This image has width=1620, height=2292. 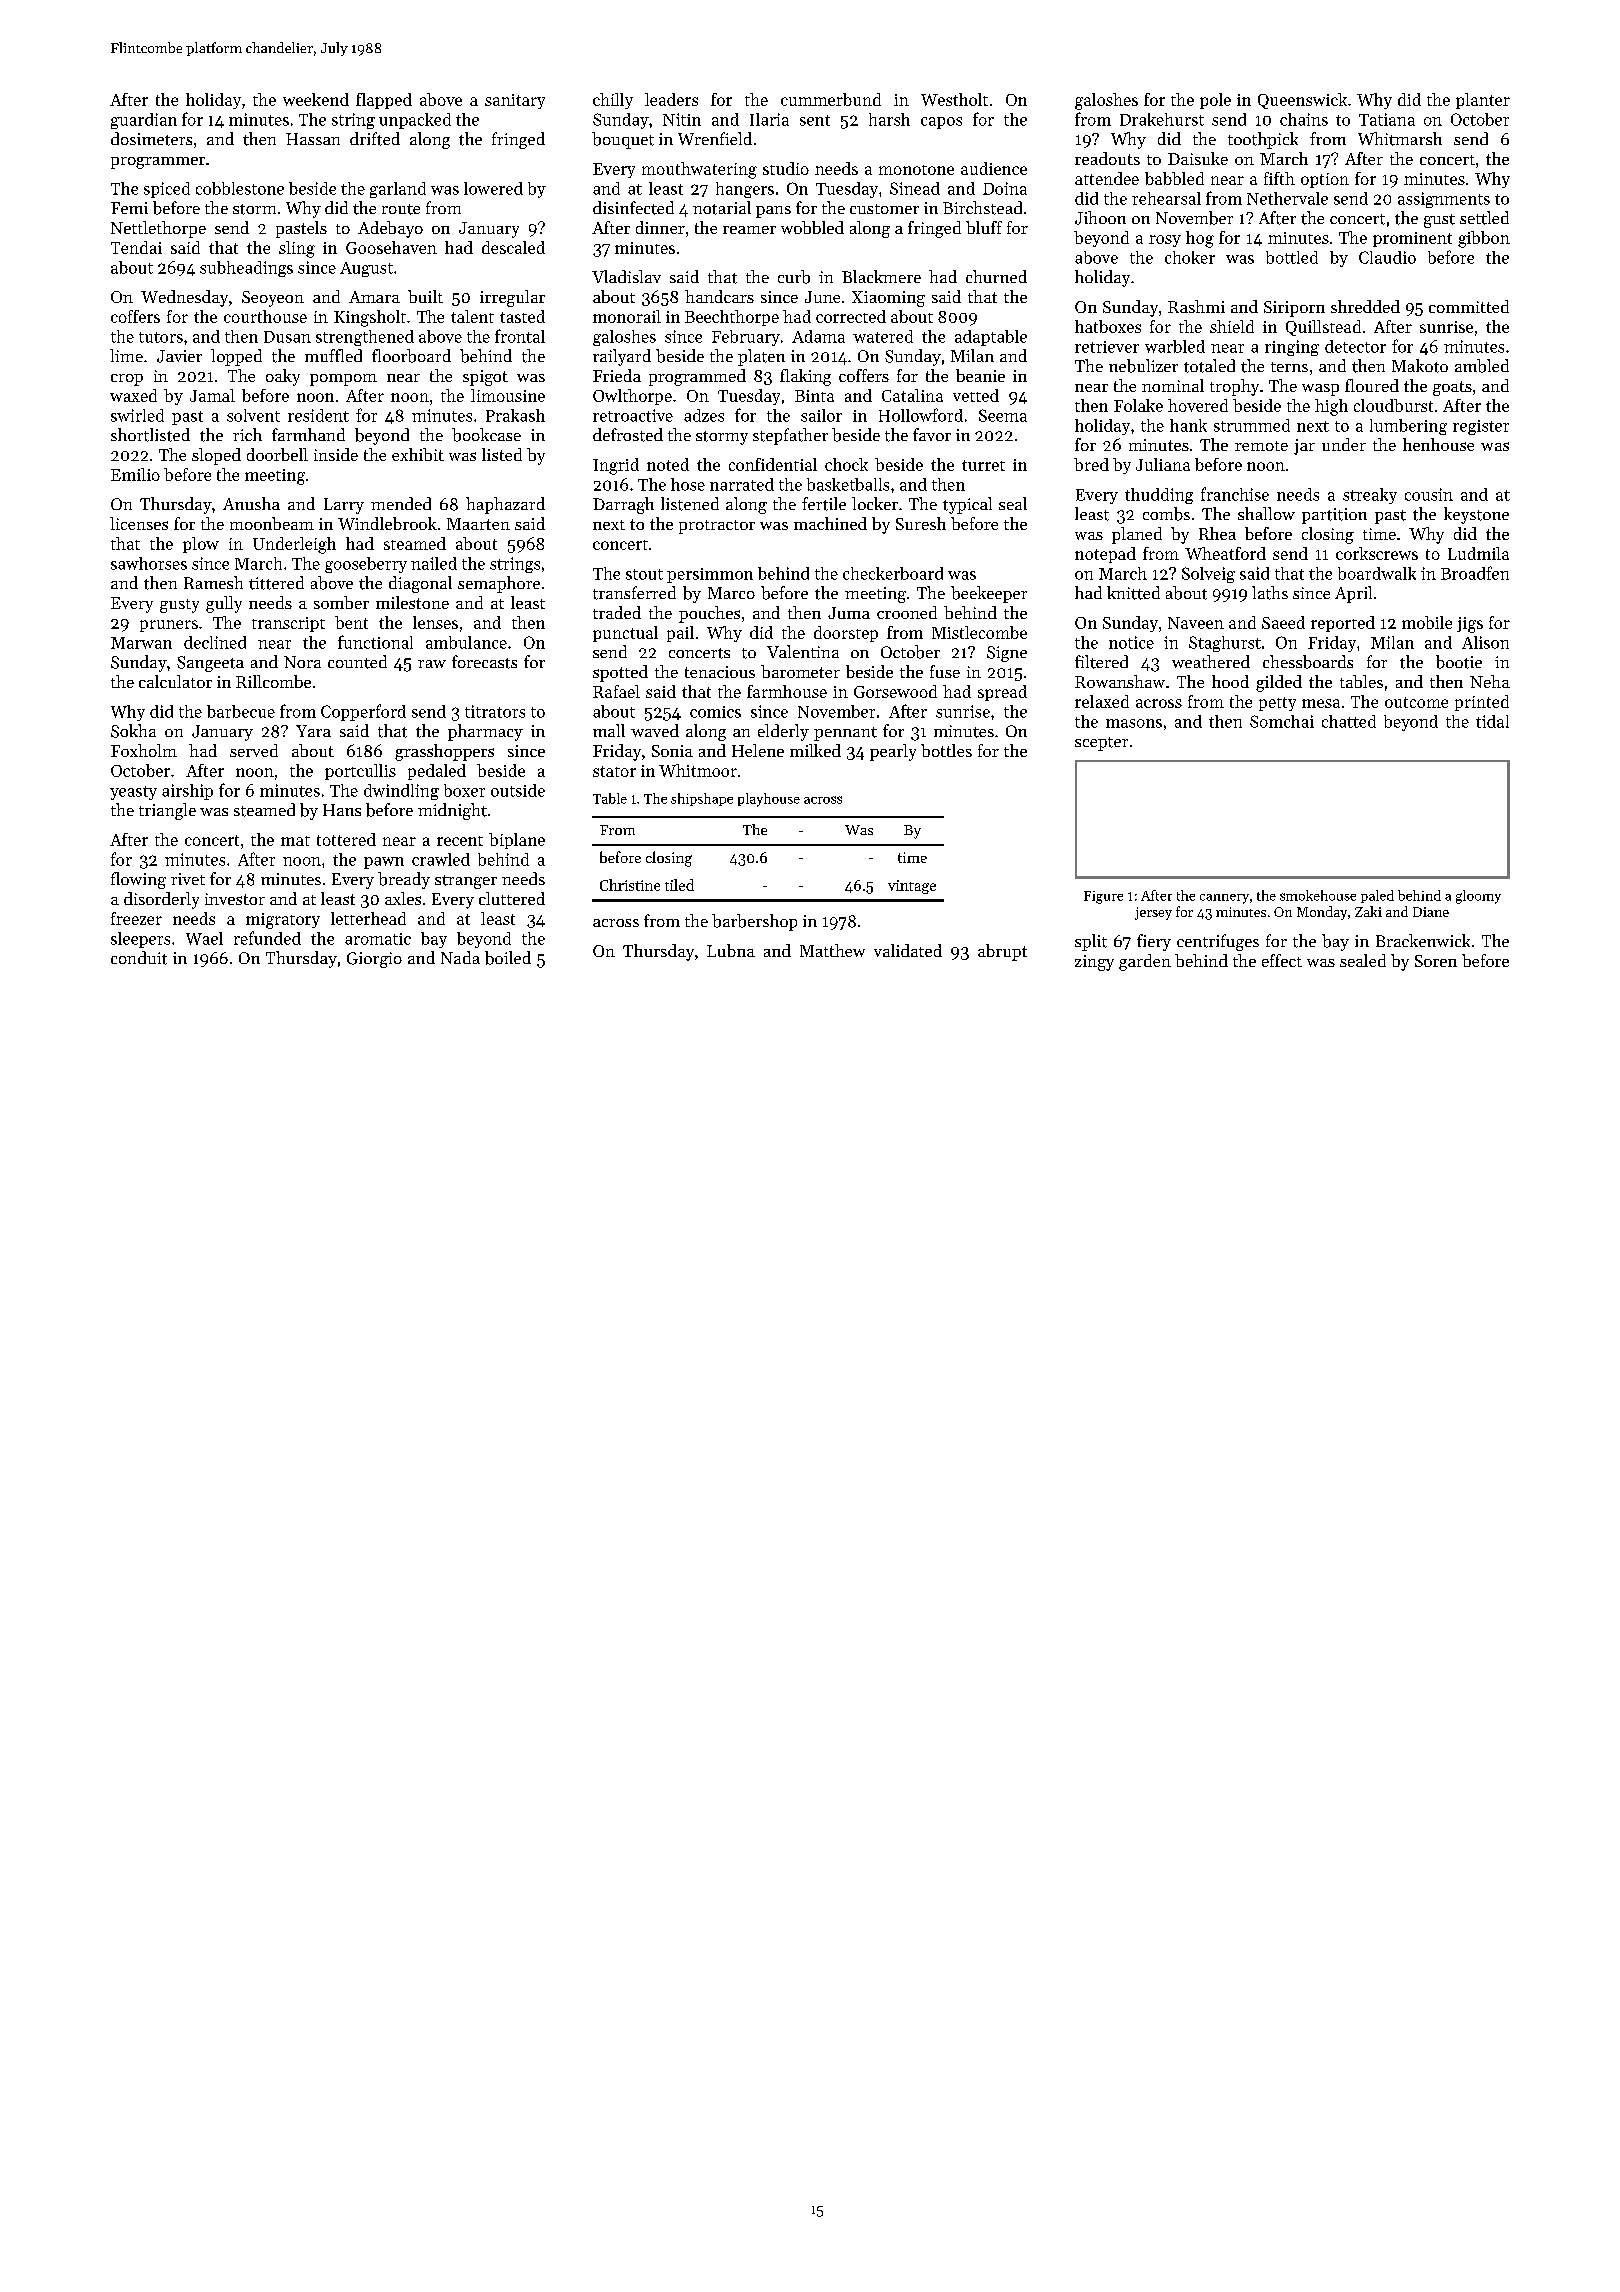 I want to click on cummerbund, so click(x=831, y=99).
